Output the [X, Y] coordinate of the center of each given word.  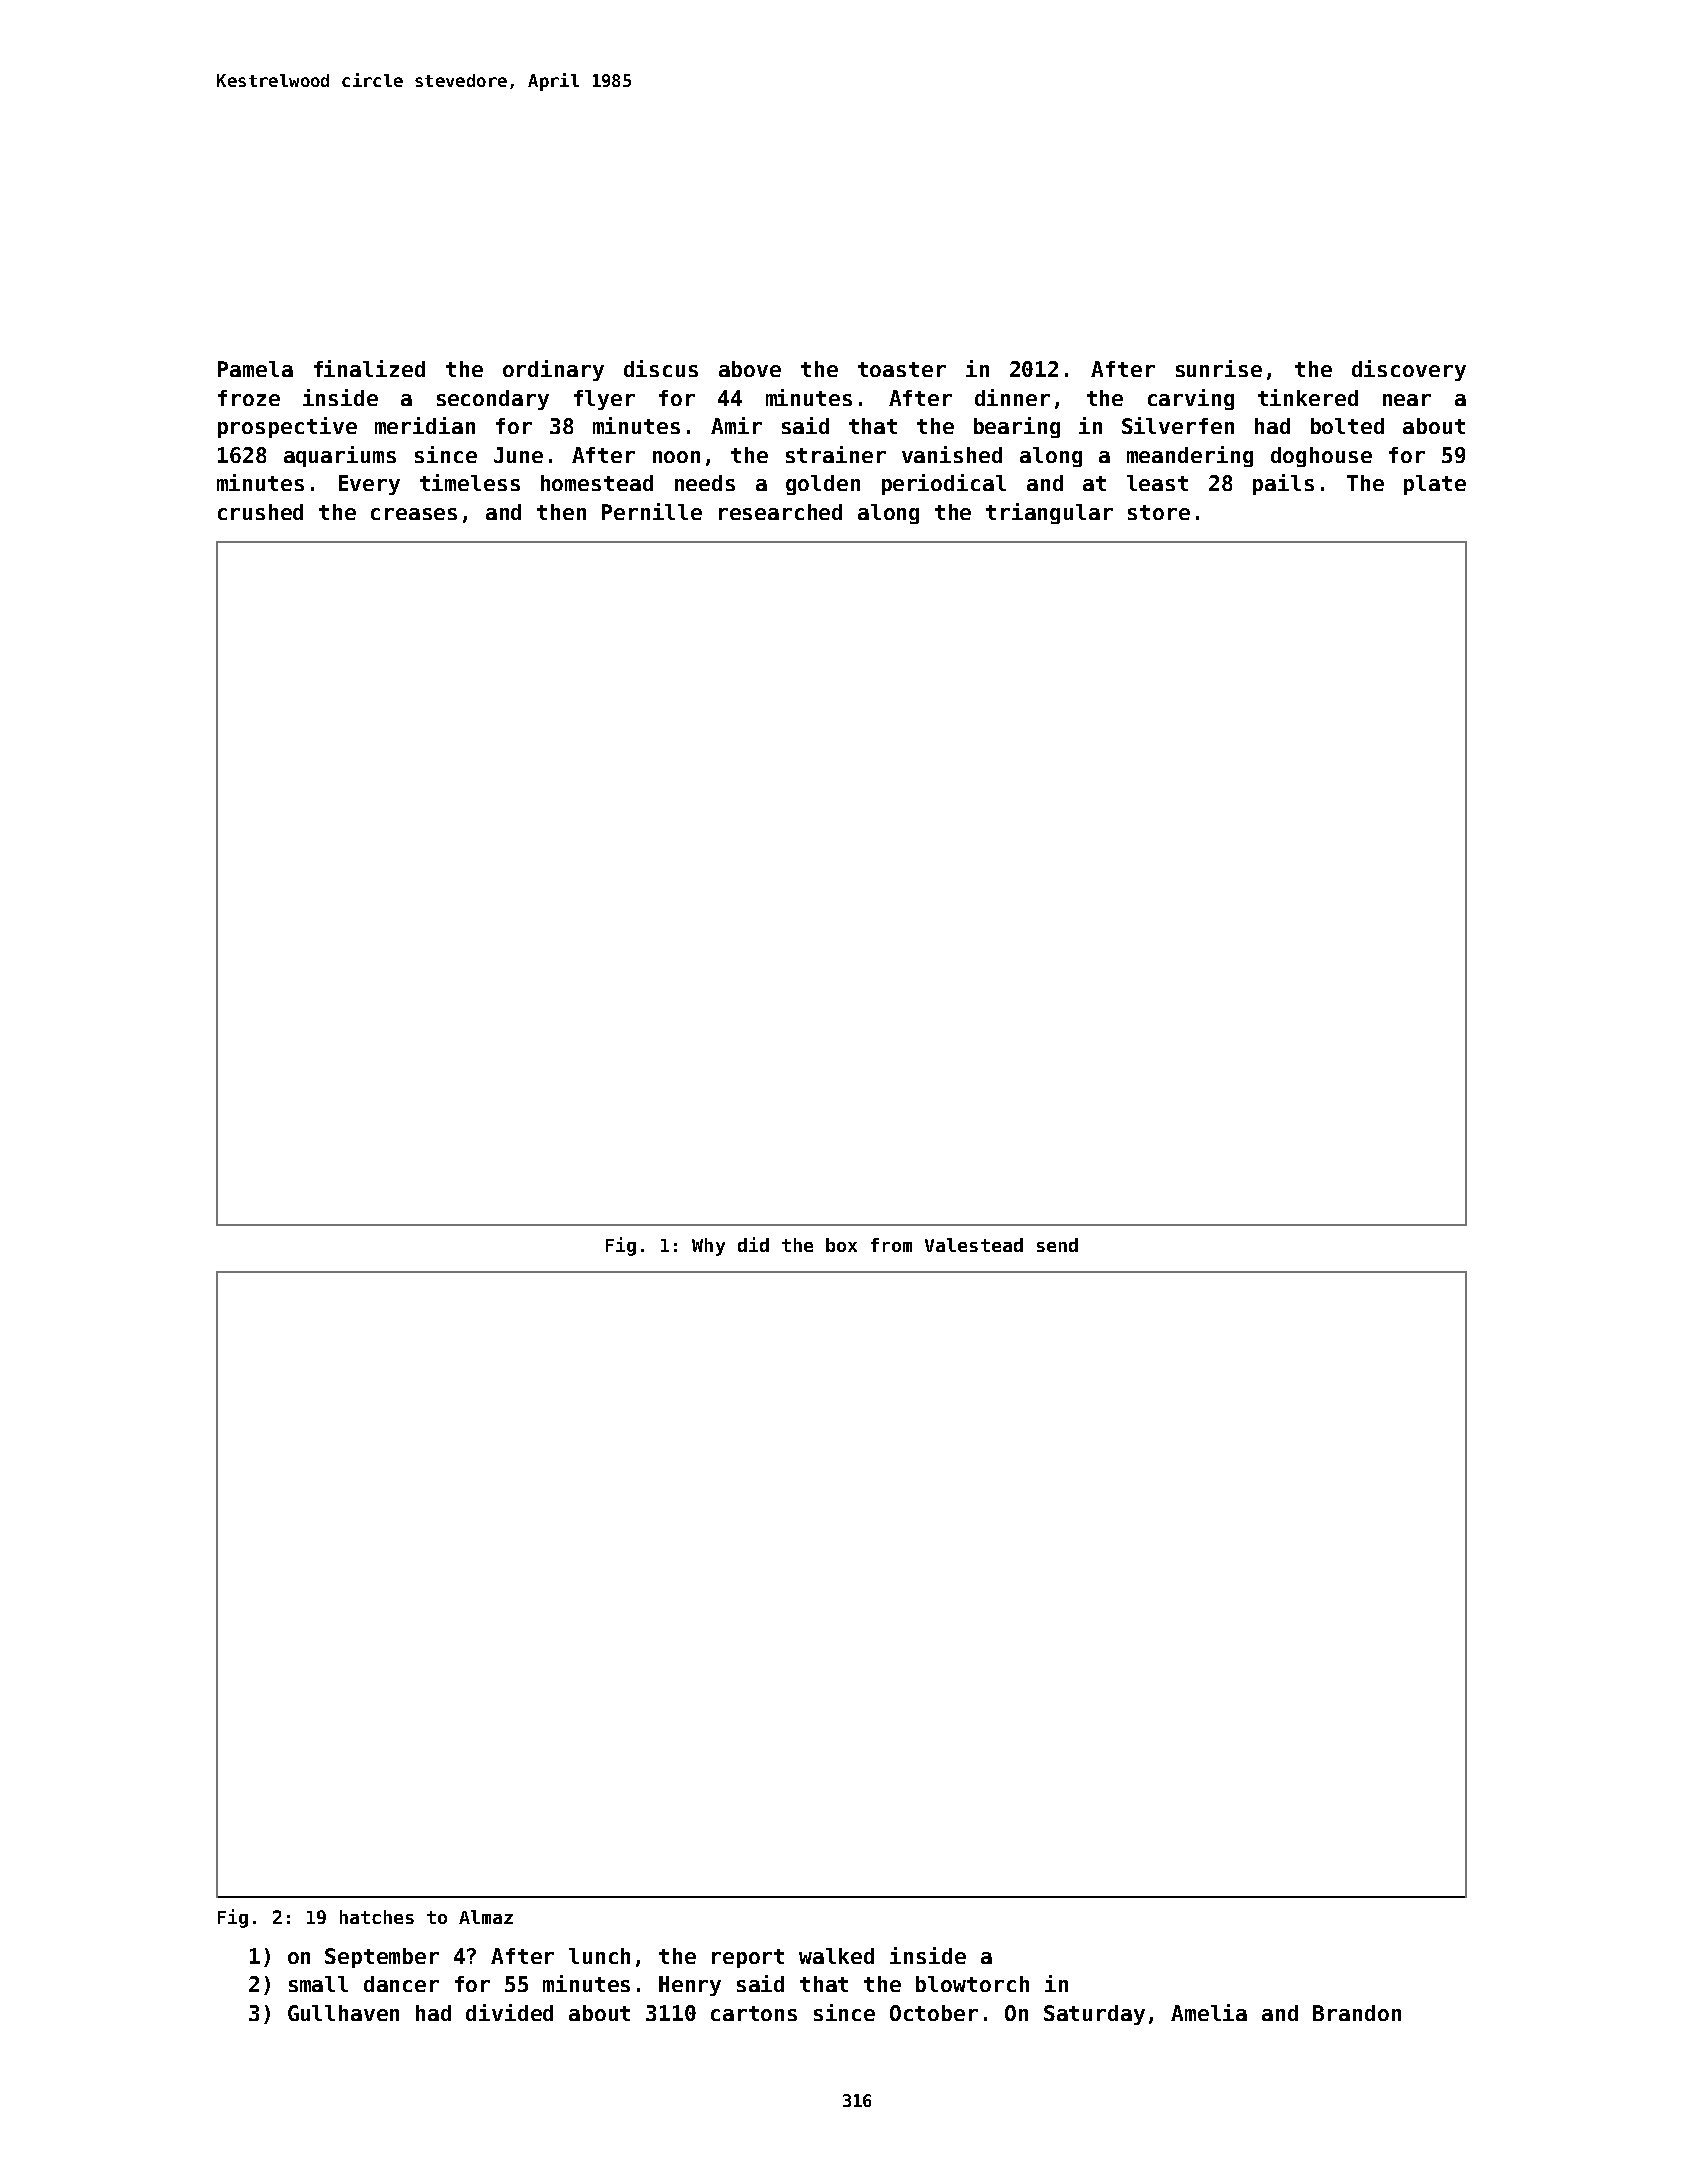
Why [708, 1247]
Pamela [255, 369]
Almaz [486, 1917]
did [753, 1244]
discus [661, 368]
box [841, 1245]
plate [1435, 485]
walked [836, 1956]
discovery [1409, 370]
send [1057, 1245]
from [891, 1245]
